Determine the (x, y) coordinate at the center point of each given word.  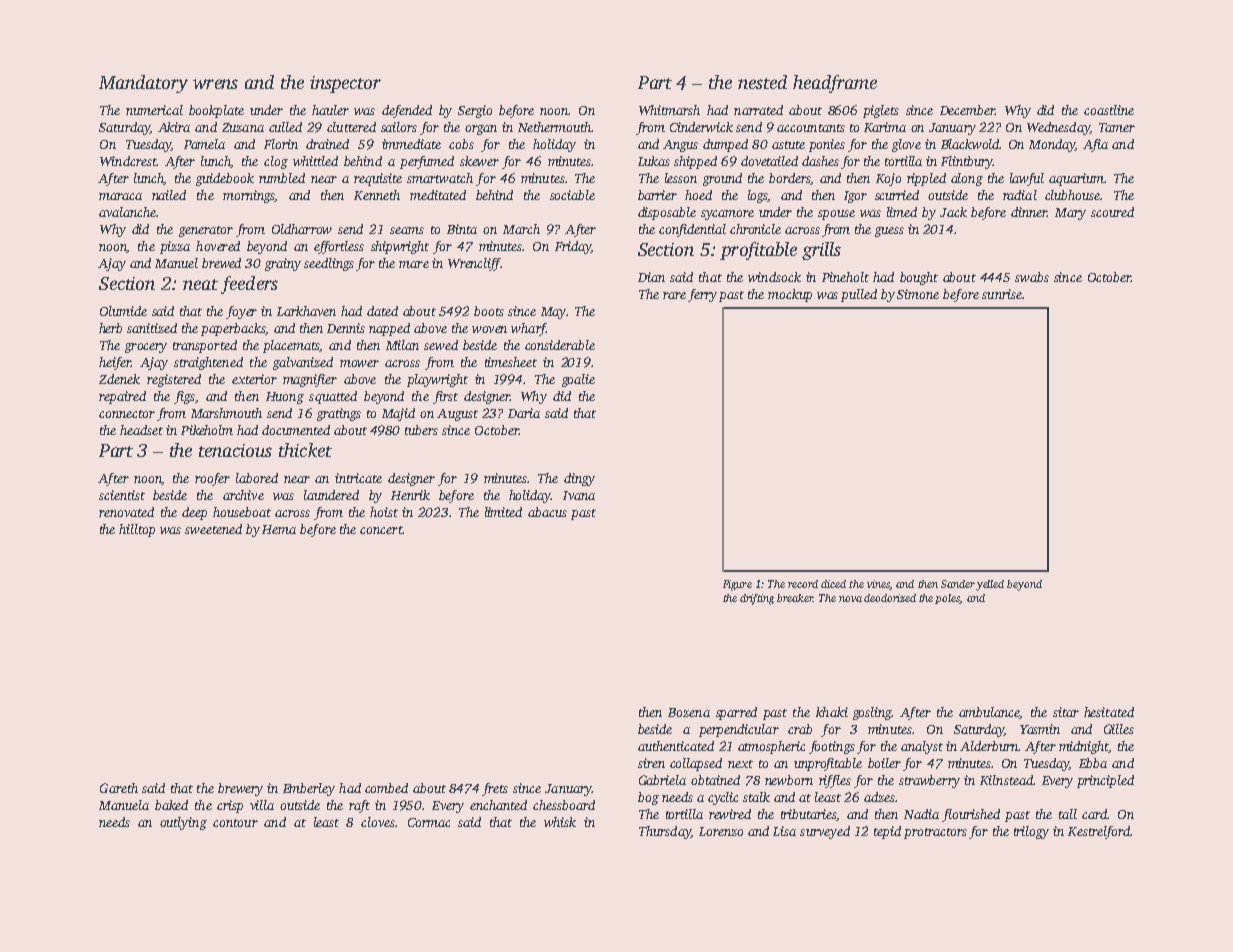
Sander (958, 584)
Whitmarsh (669, 110)
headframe (835, 84)
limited (503, 512)
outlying (183, 823)
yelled (990, 585)
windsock (774, 277)
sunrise (1002, 294)
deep (194, 513)
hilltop (137, 530)
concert (381, 530)
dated (382, 311)
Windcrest (128, 161)
